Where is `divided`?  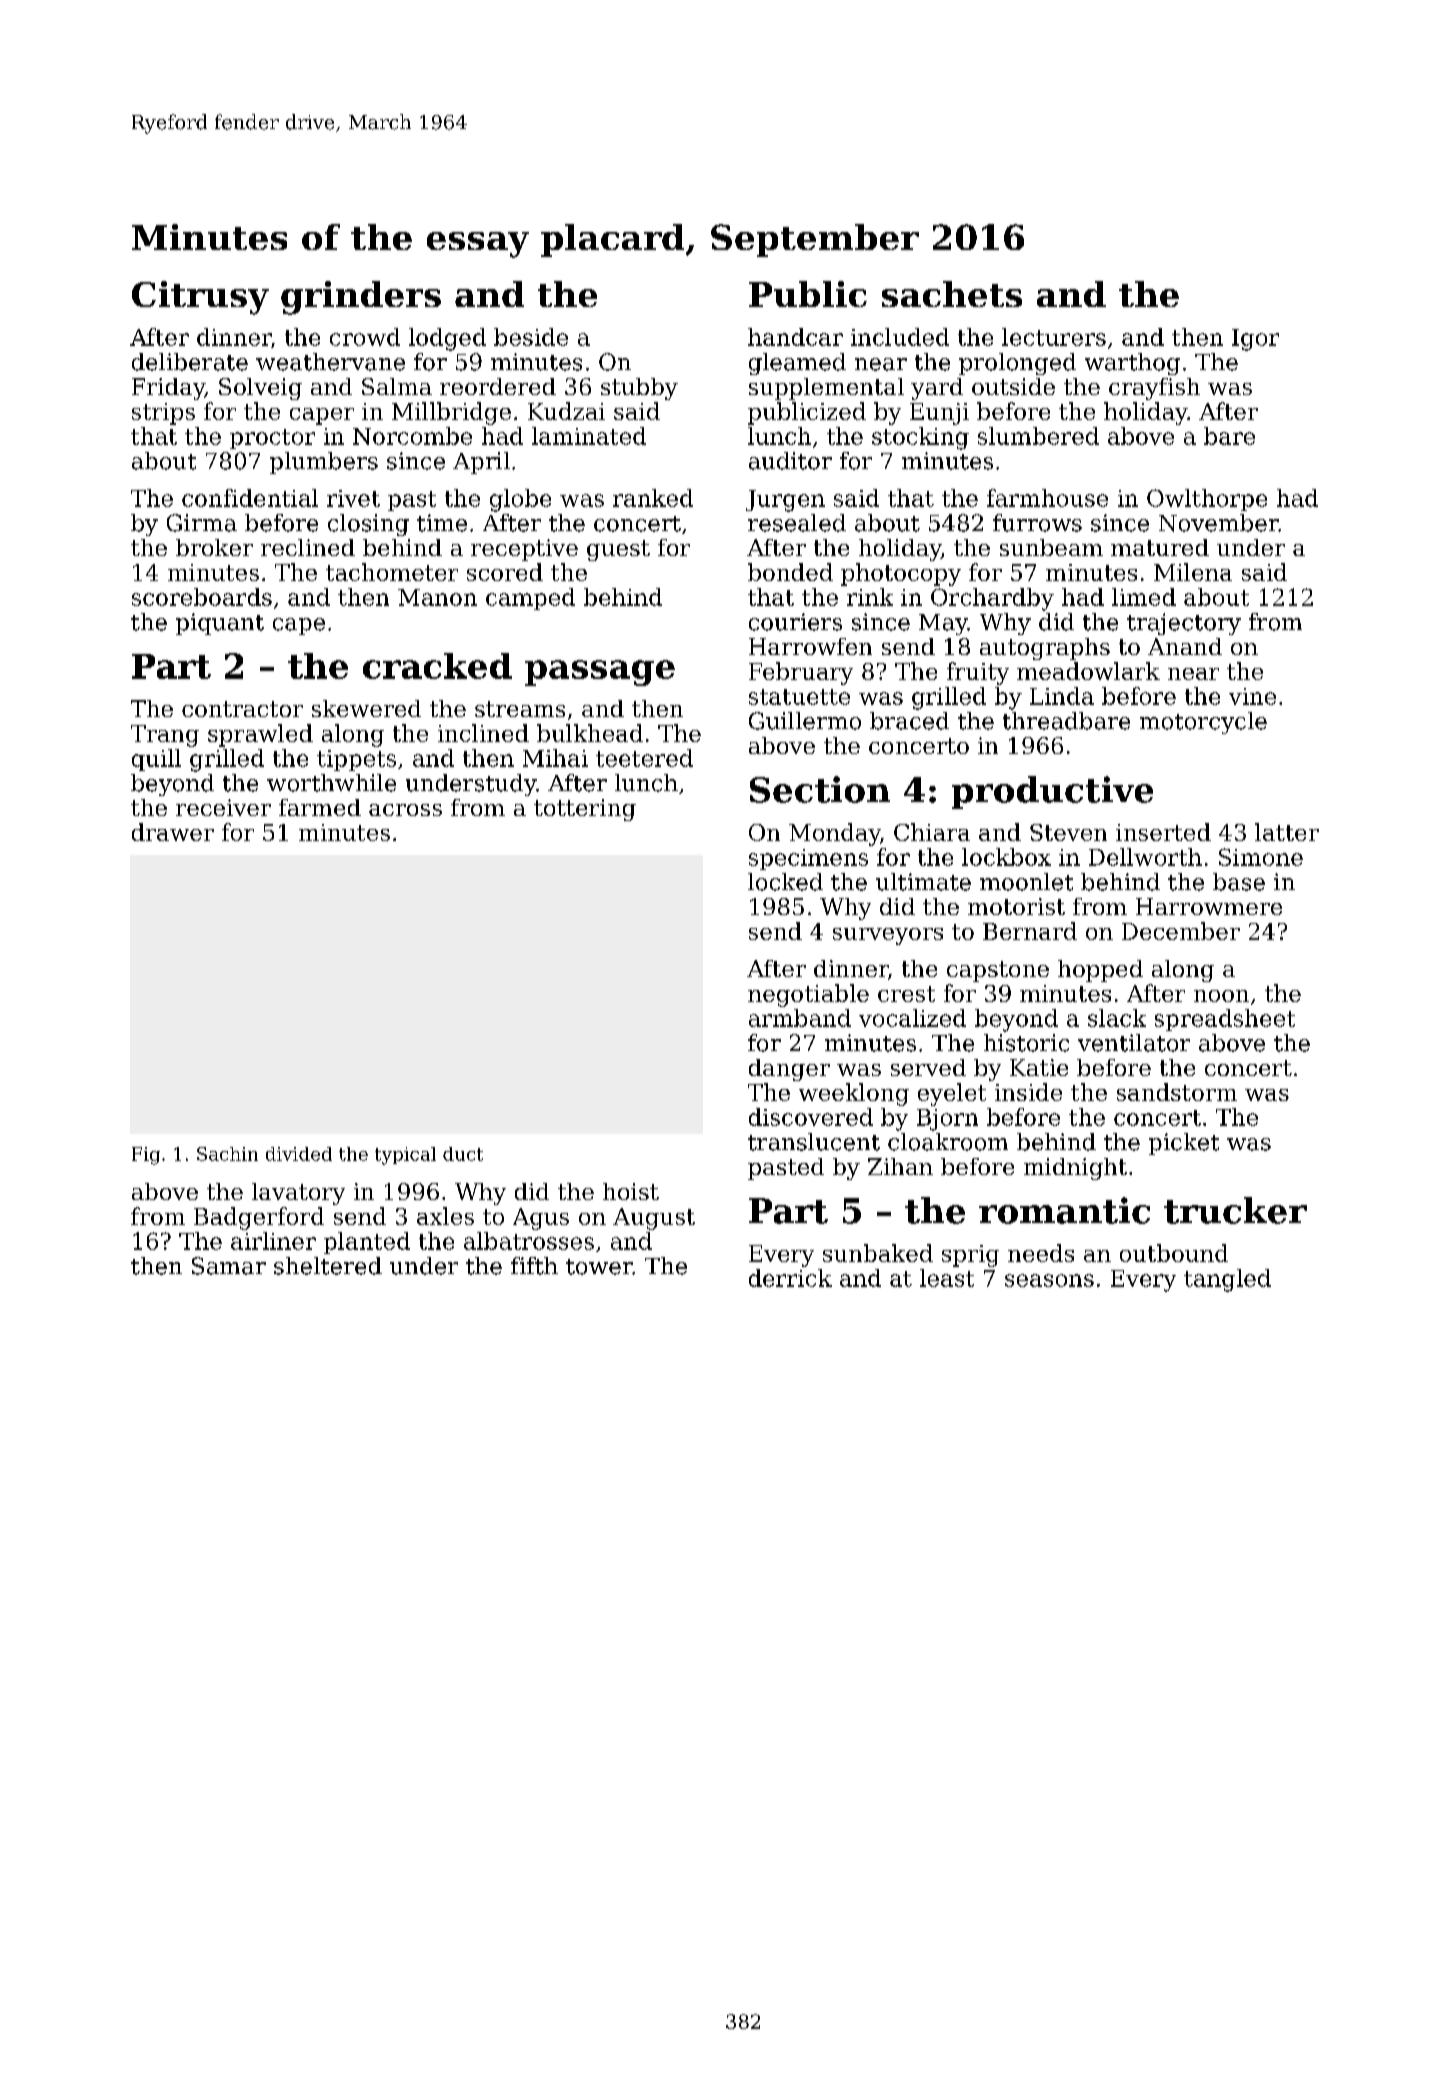 divided is located at coordinates (299, 1154).
